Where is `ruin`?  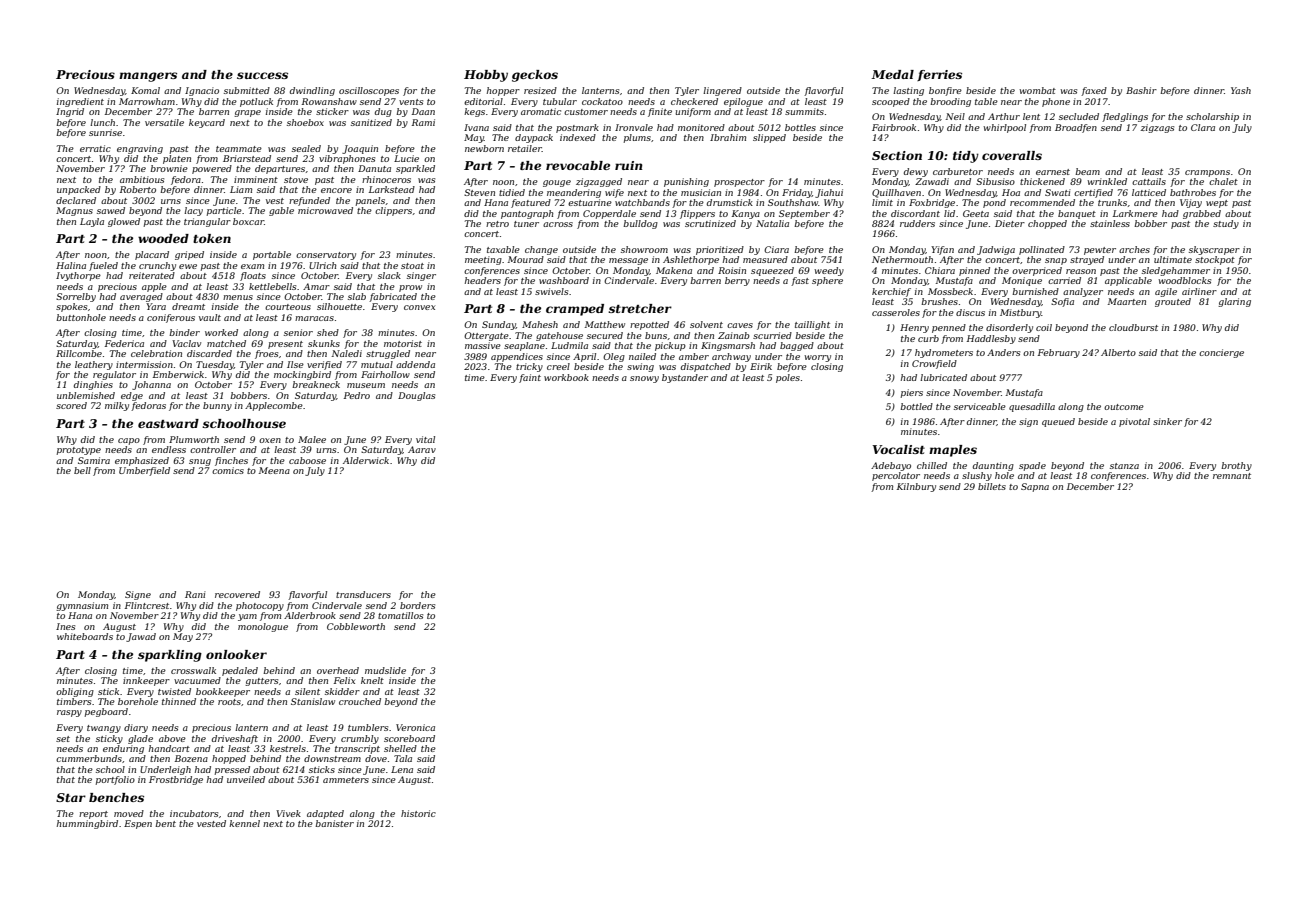 ruin is located at coordinates (628, 165).
